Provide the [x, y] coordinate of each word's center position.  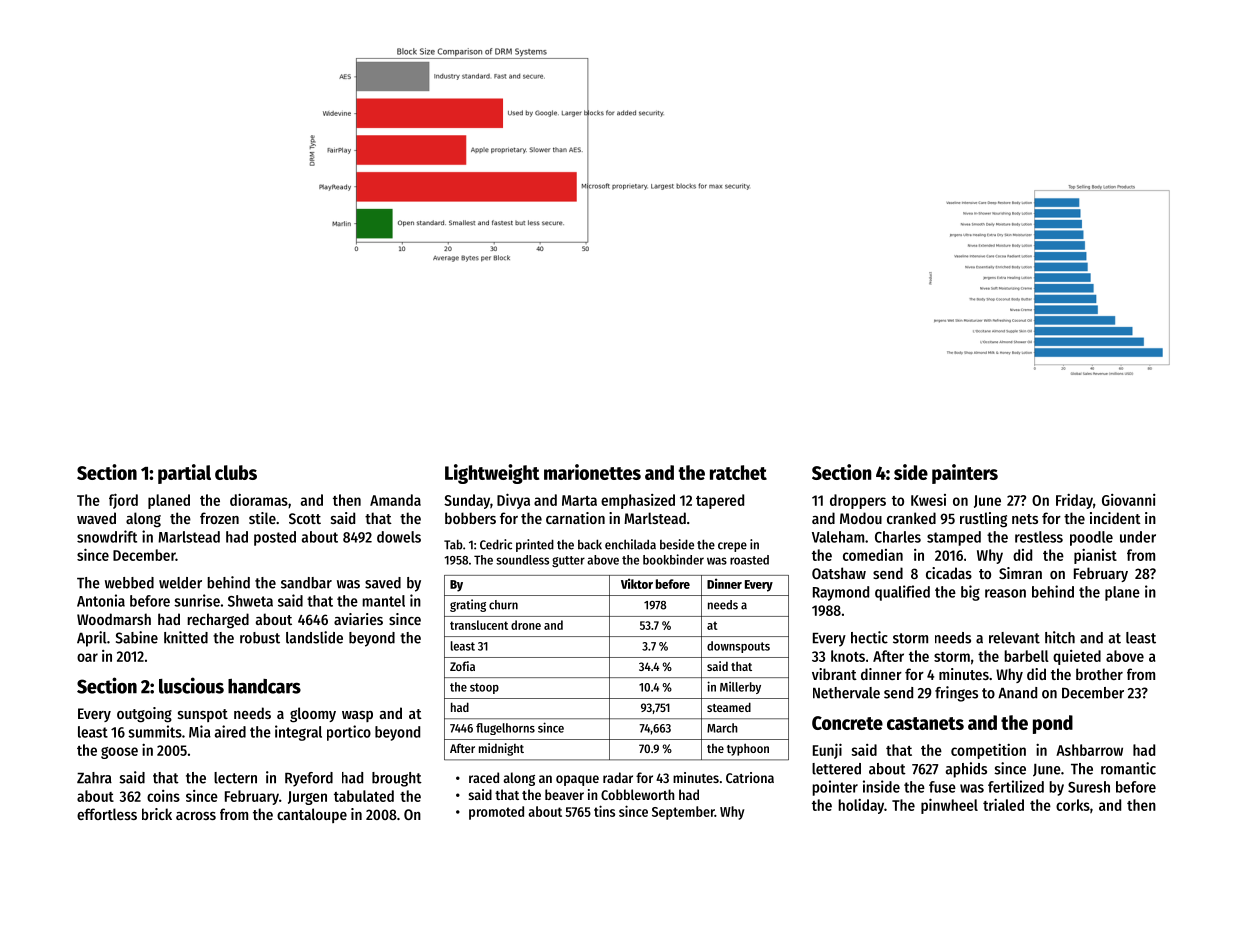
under [1138, 537]
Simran [1020, 573]
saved [383, 583]
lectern [235, 778]
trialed [1003, 805]
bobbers [470, 518]
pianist [1095, 556]
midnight [501, 749]
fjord [123, 501]
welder [180, 583]
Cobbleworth [637, 794]
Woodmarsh [114, 619]
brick [157, 814]
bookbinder [673, 559]
